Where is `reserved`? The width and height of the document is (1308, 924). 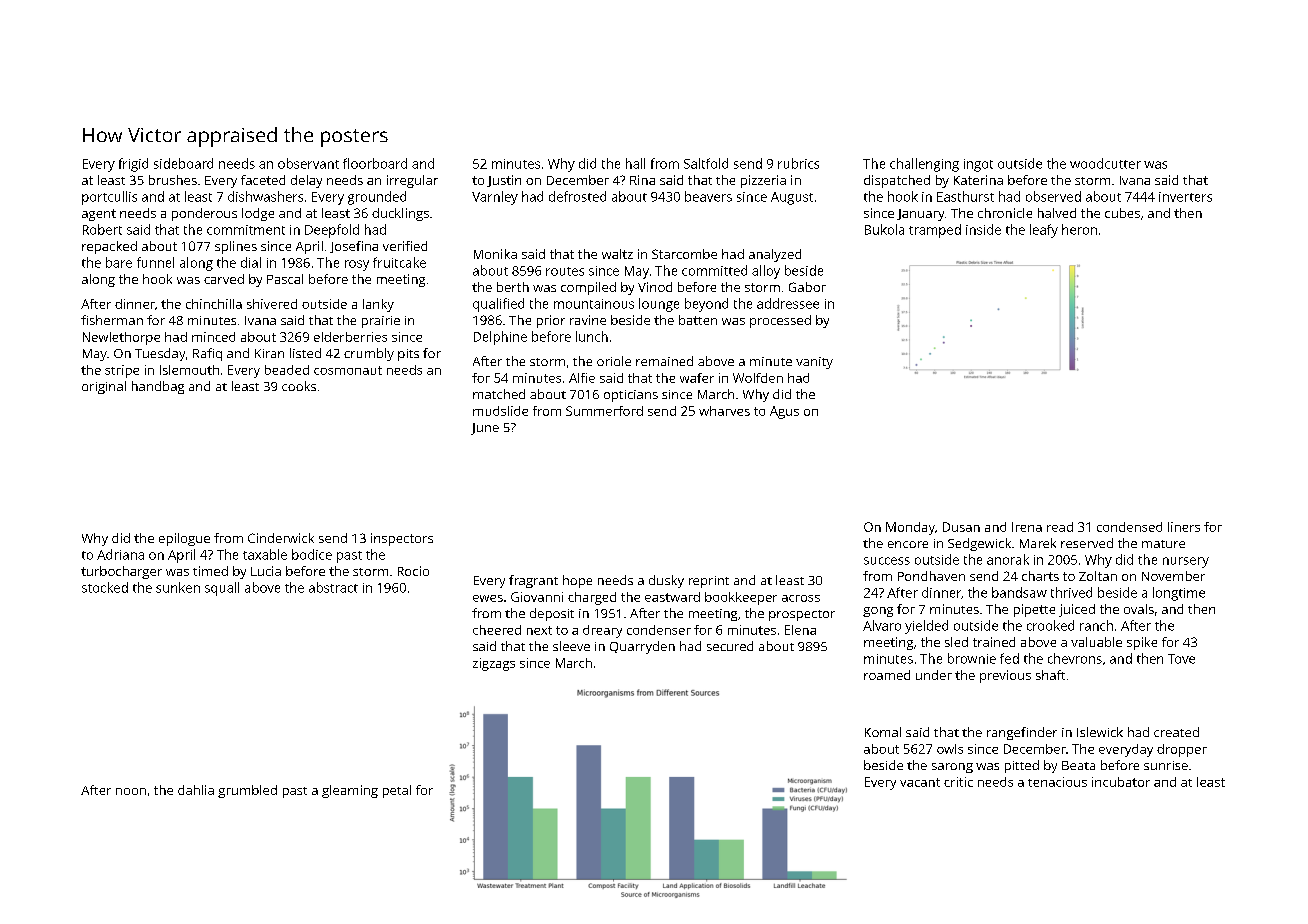 reserved is located at coordinates (1087, 543).
